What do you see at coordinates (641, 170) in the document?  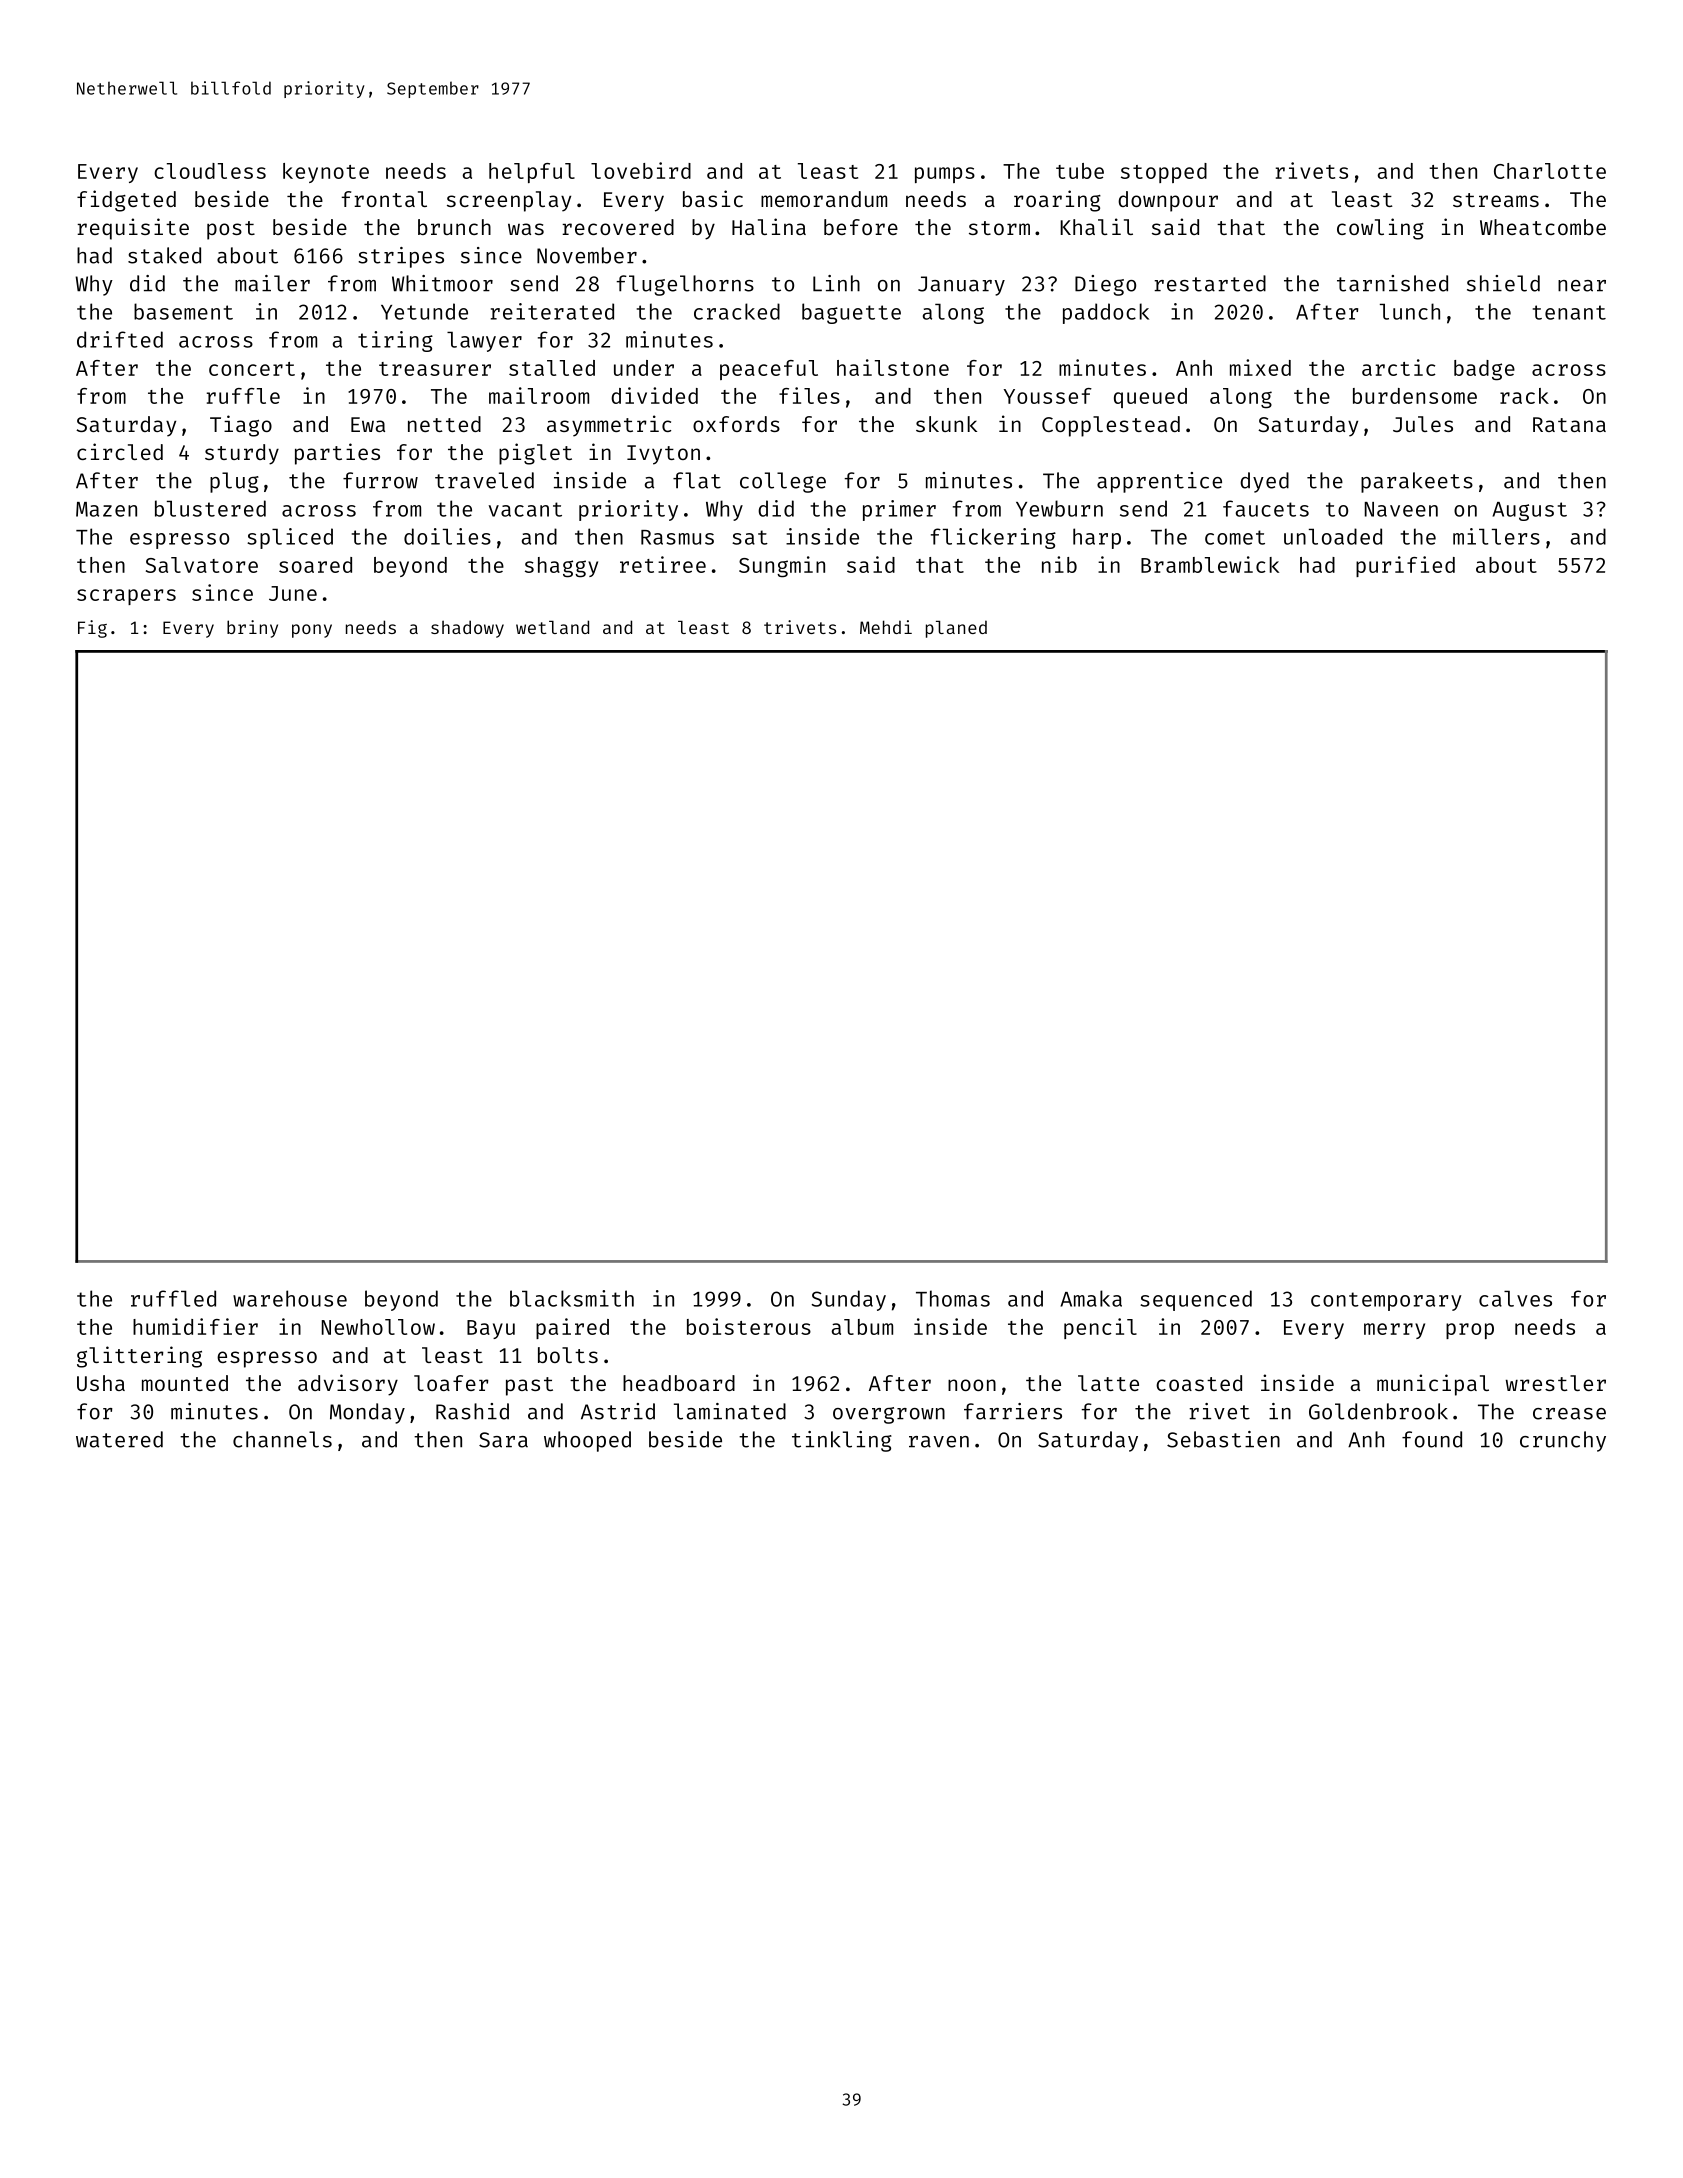 I see `lovebird` at bounding box center [641, 170].
